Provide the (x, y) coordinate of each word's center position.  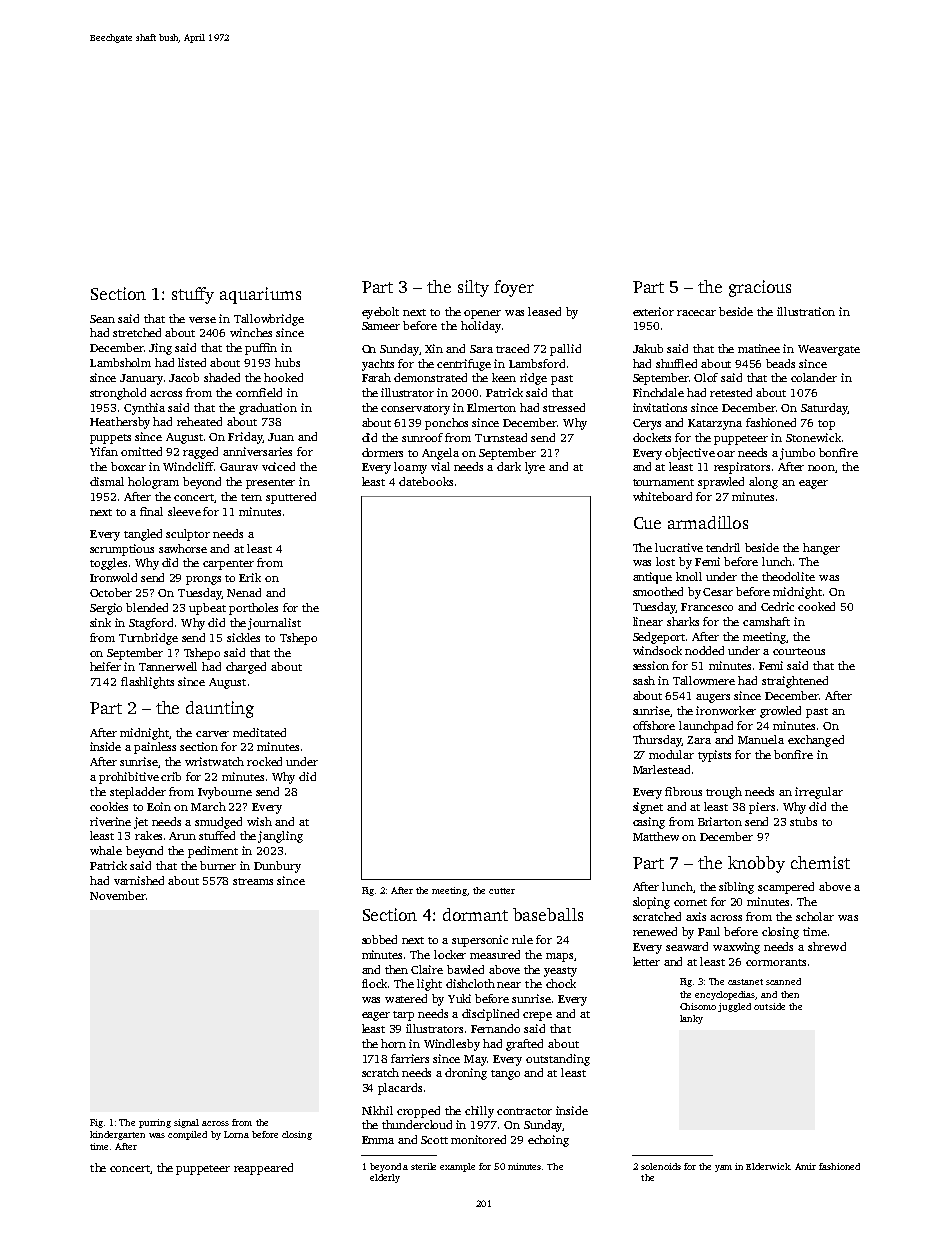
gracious (760, 288)
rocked (264, 761)
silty (473, 288)
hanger (821, 549)
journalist (274, 624)
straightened (795, 682)
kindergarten (117, 1135)
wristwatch (214, 761)
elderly (385, 1178)
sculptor (188, 535)
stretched (137, 332)
